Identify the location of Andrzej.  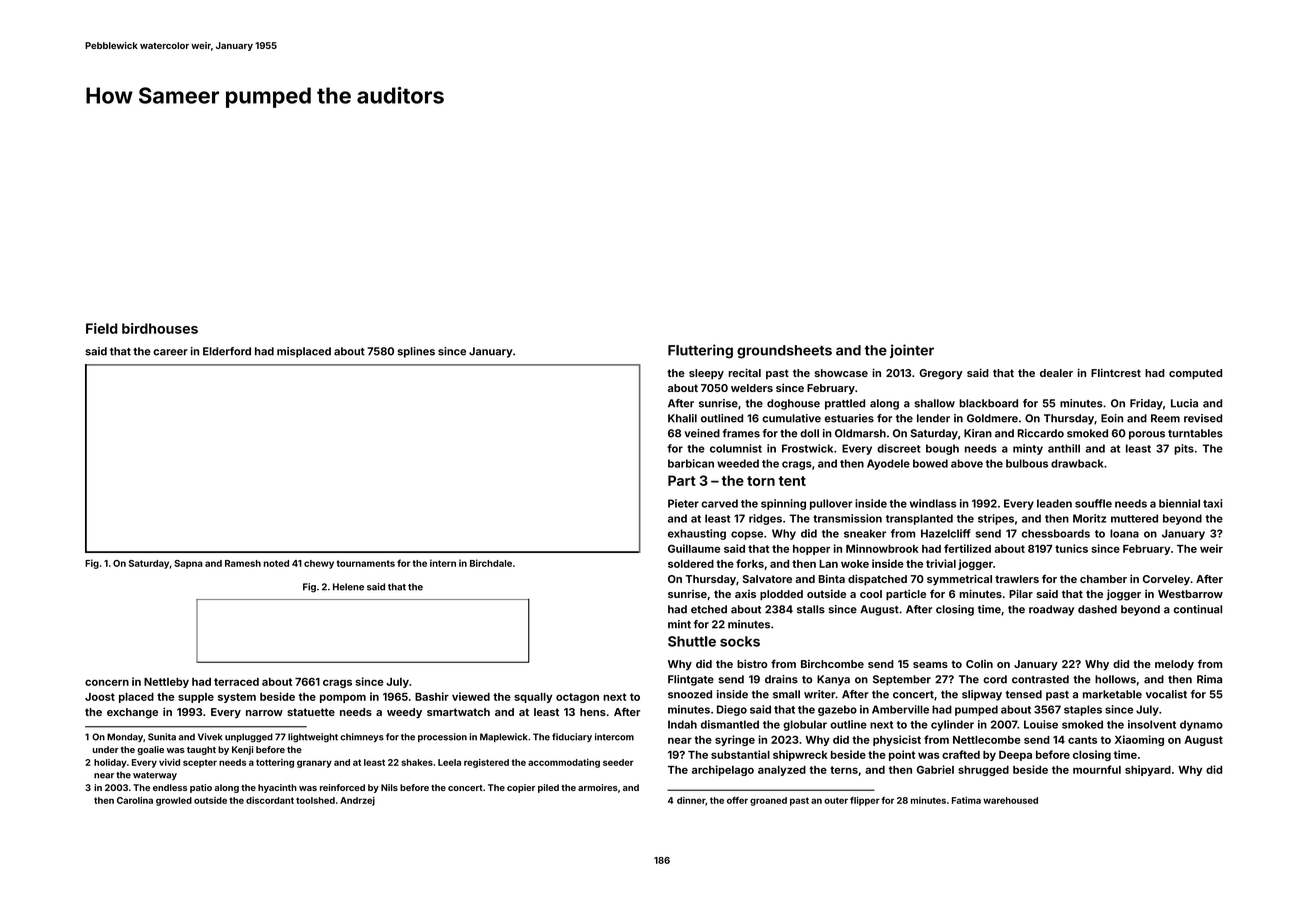
(357, 801).
